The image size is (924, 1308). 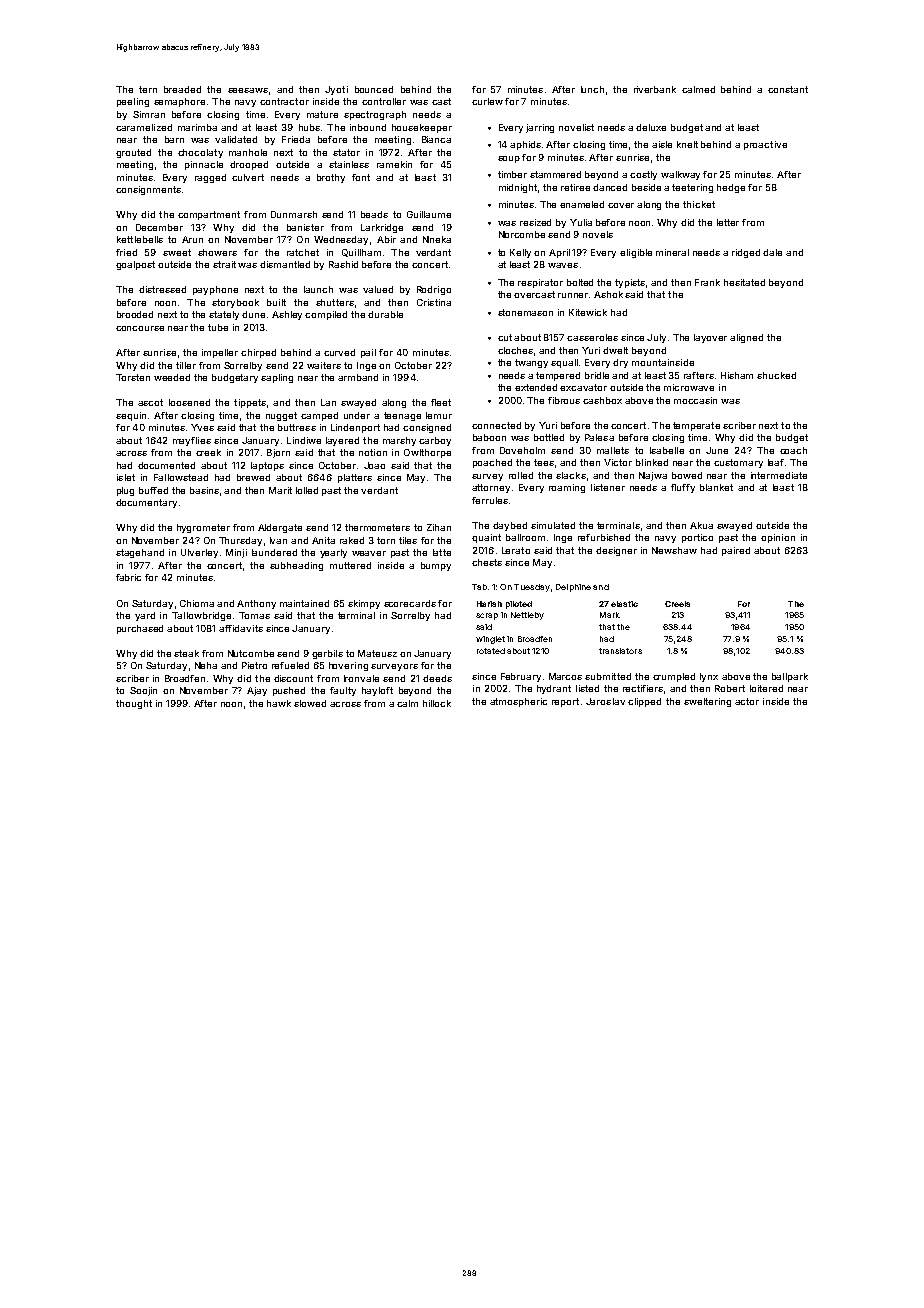 What do you see at coordinates (772, 252) in the screenshot?
I see `dale` at bounding box center [772, 252].
